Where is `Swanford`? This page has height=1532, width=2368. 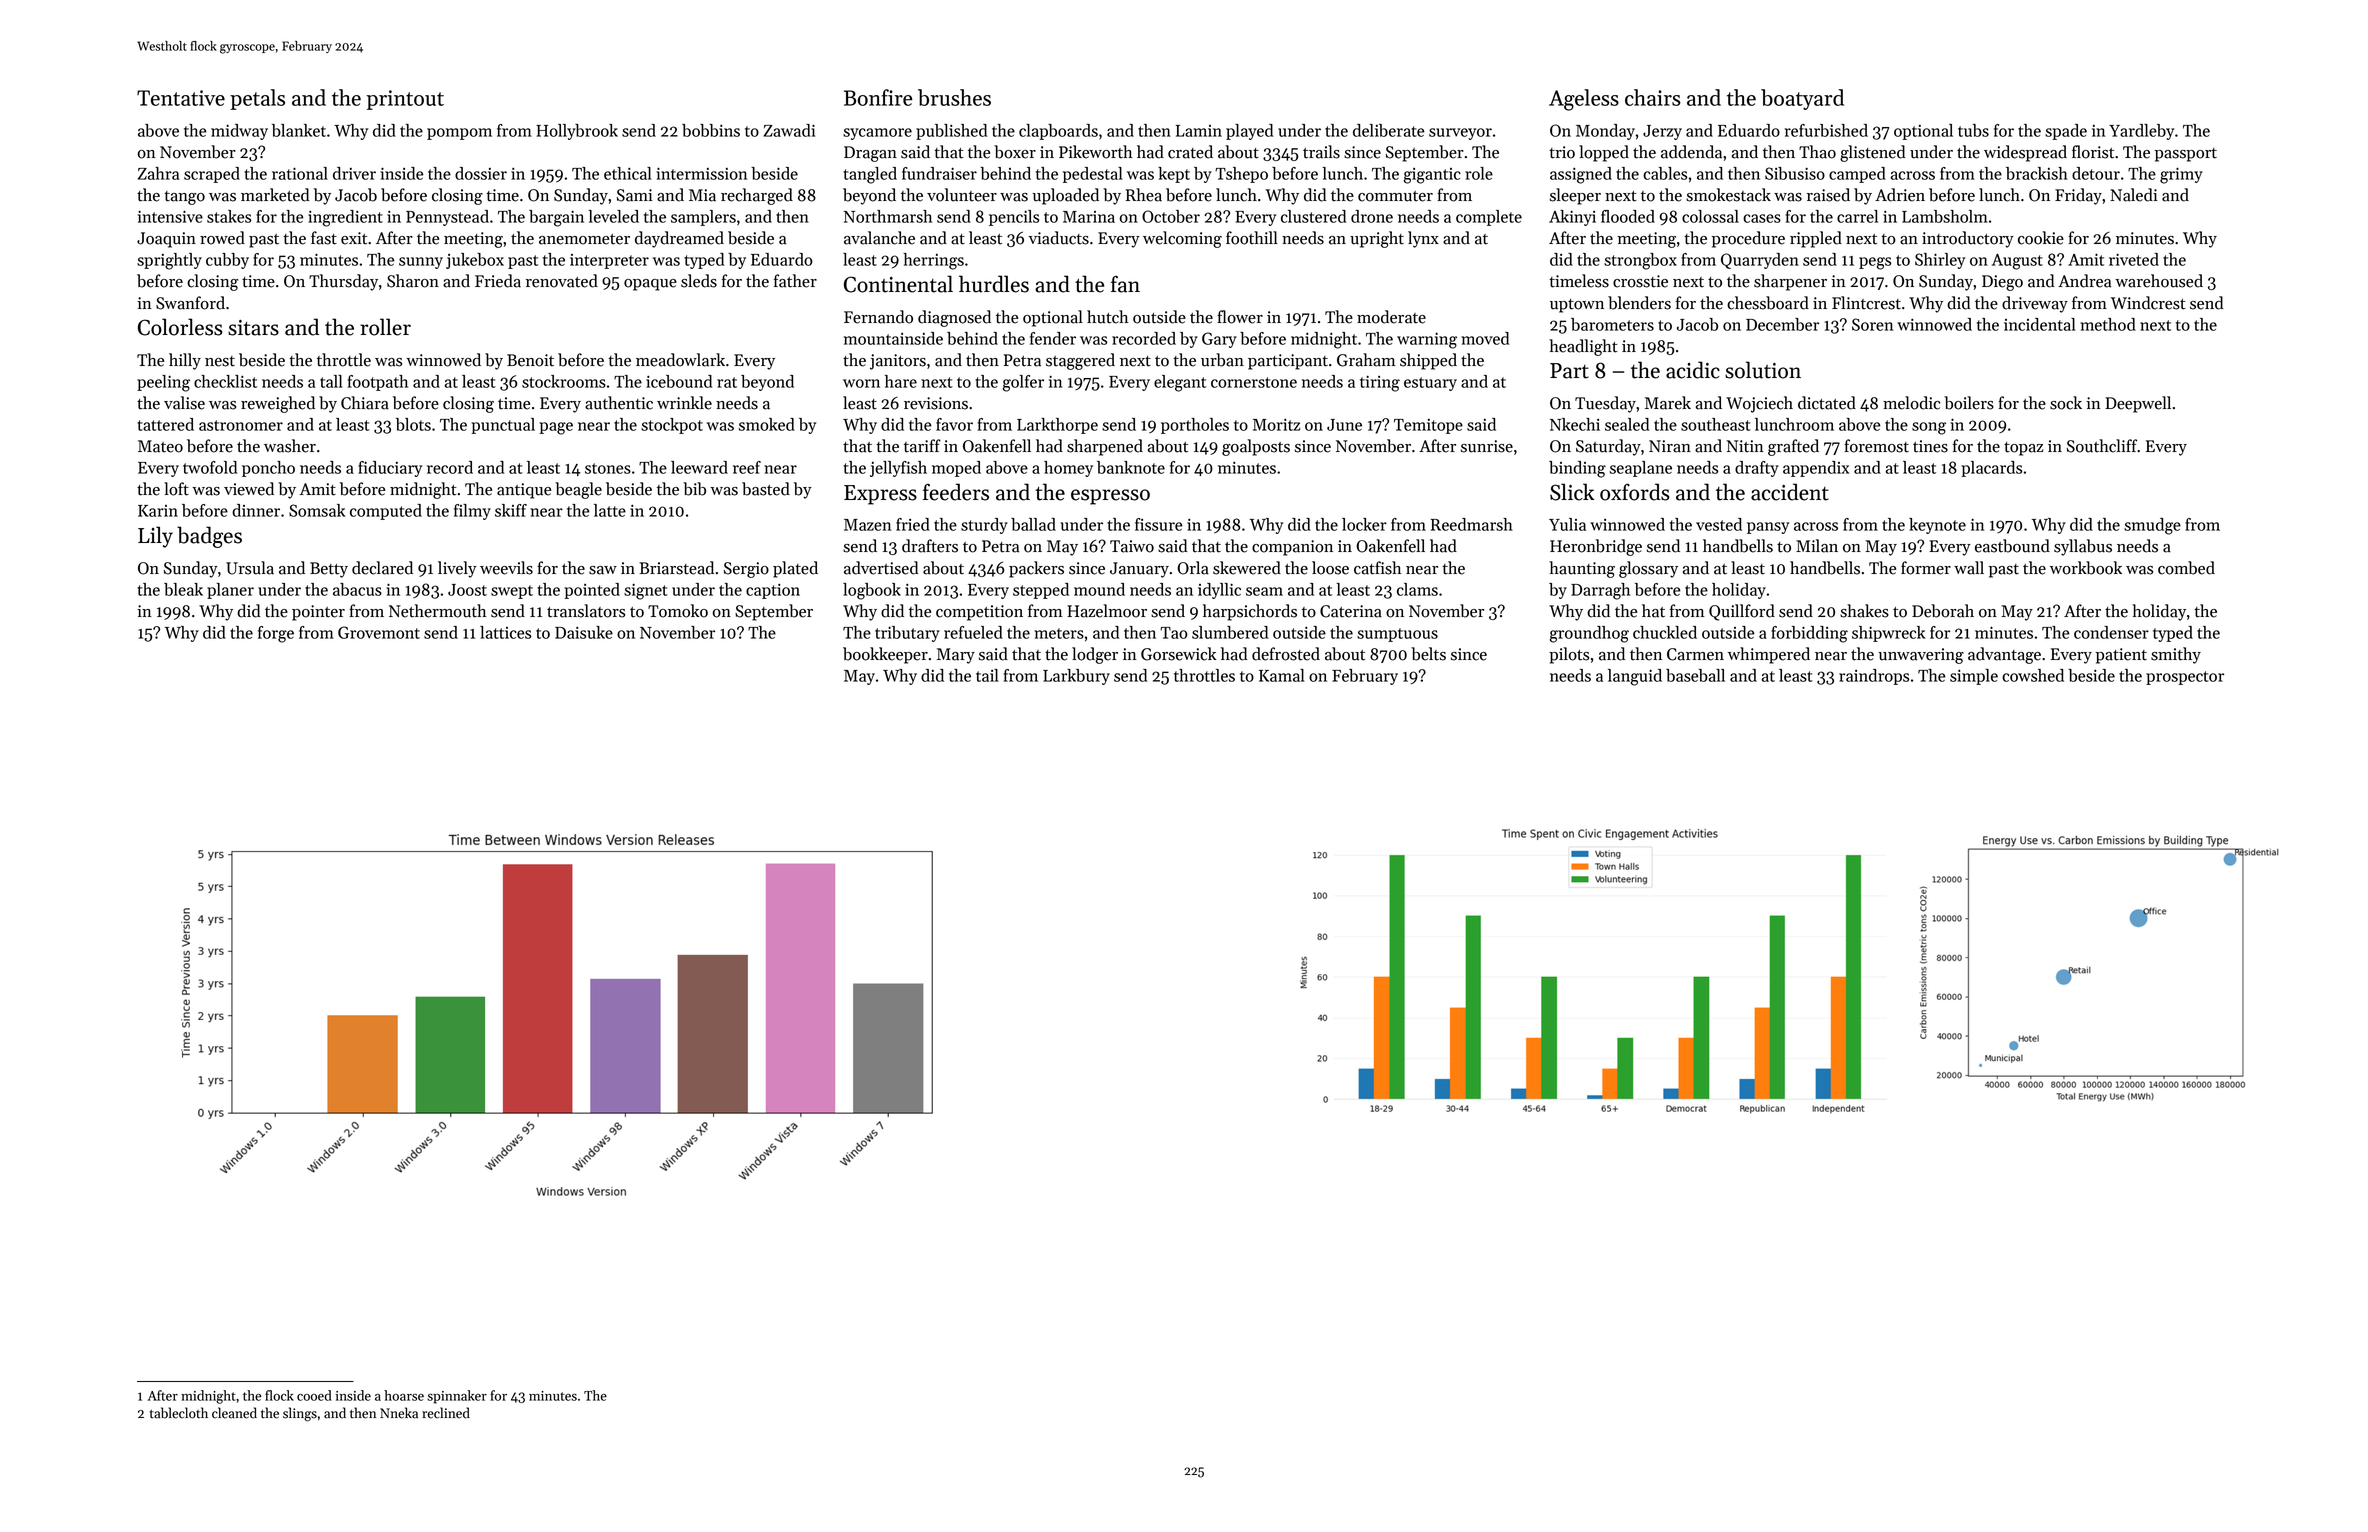 Swanford is located at coordinates (190, 303).
